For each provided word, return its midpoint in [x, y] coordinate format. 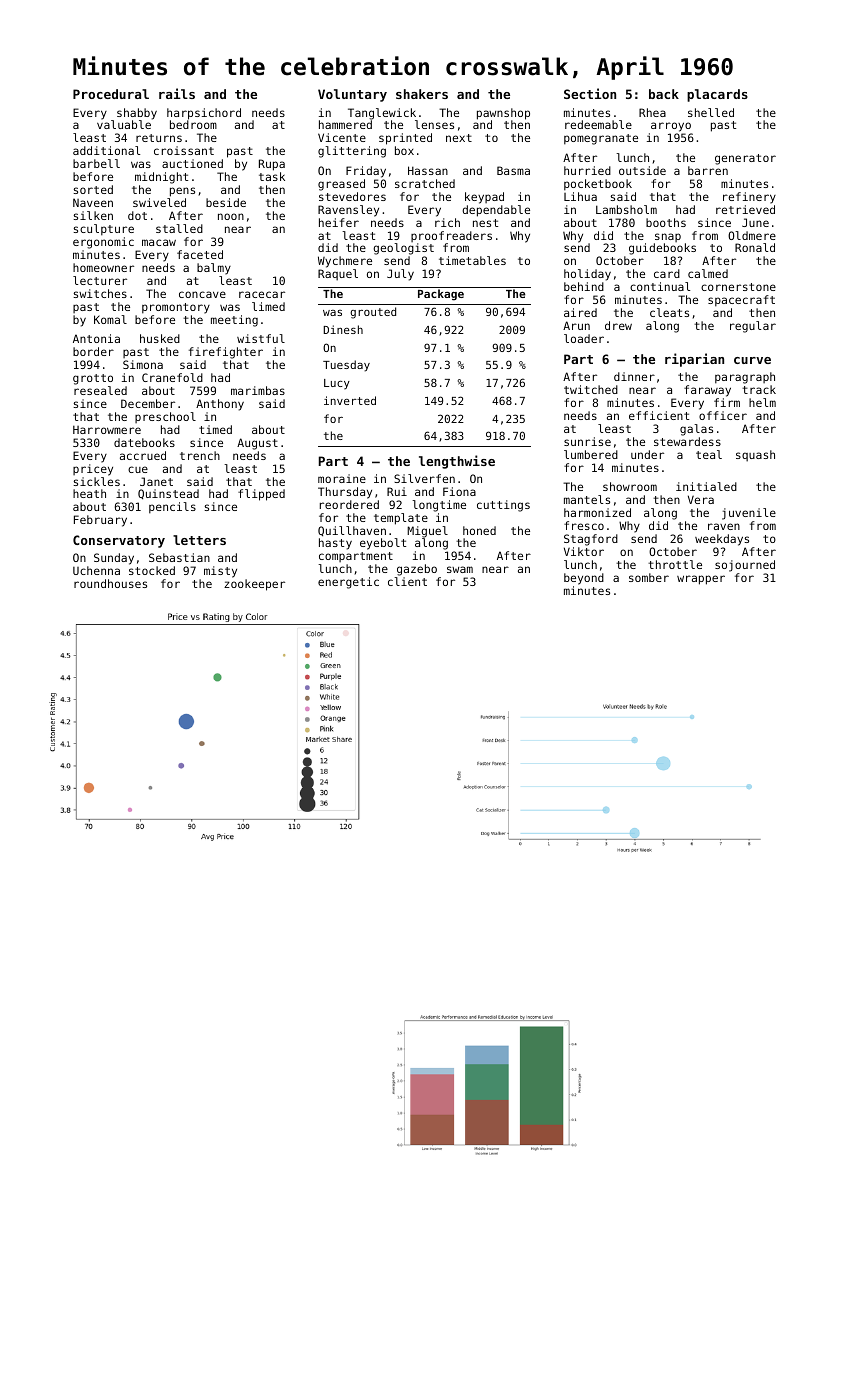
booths [666, 222]
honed [479, 530]
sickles [96, 481]
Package [441, 295]
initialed [706, 486]
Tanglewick [382, 114]
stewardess [687, 441]
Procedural [111, 94]
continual [660, 286]
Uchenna [96, 570]
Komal [110, 319]
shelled [711, 112]
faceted [200, 254]
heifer [339, 222]
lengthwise [457, 462]
